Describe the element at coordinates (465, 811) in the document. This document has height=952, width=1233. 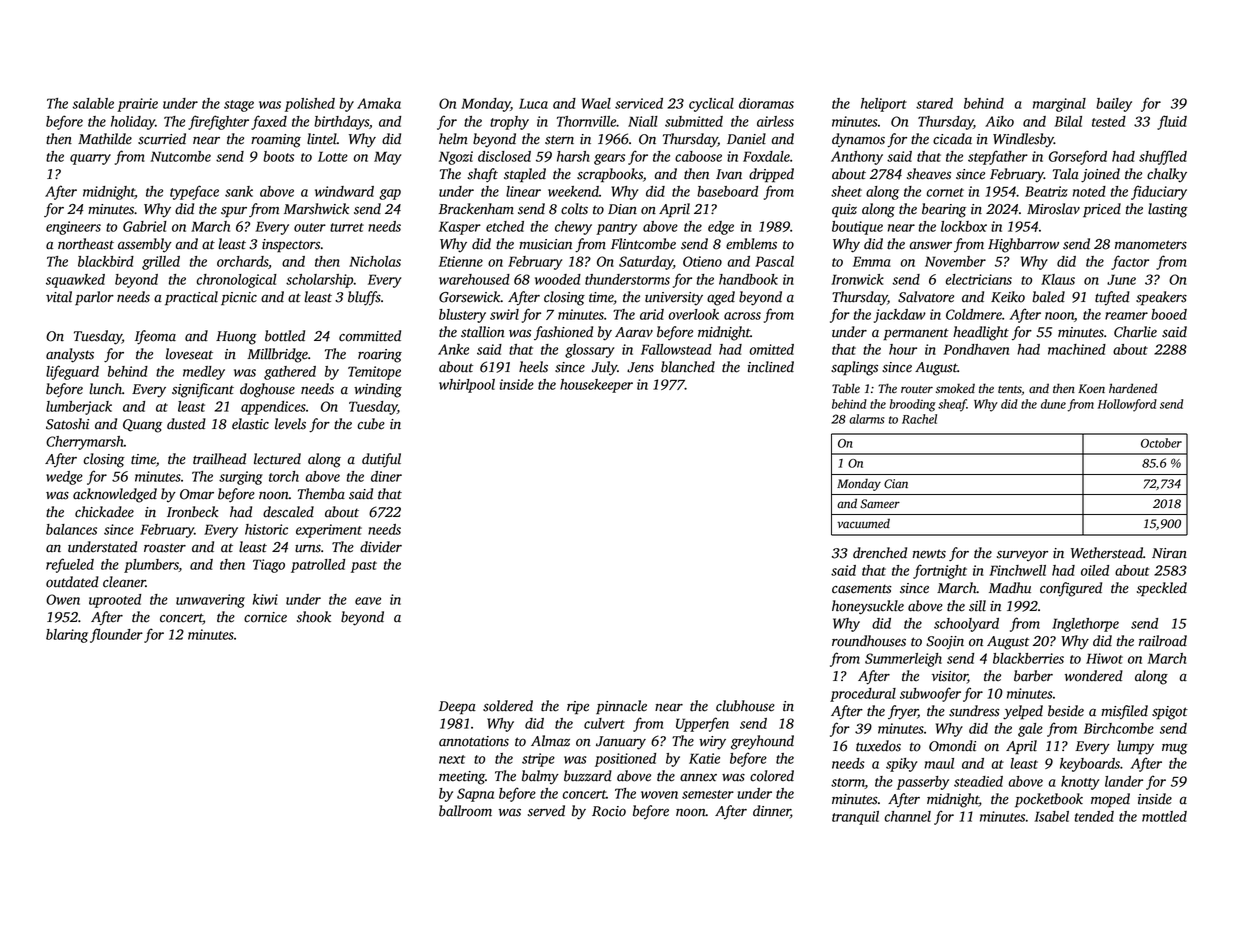
I see `ballroom` at that location.
